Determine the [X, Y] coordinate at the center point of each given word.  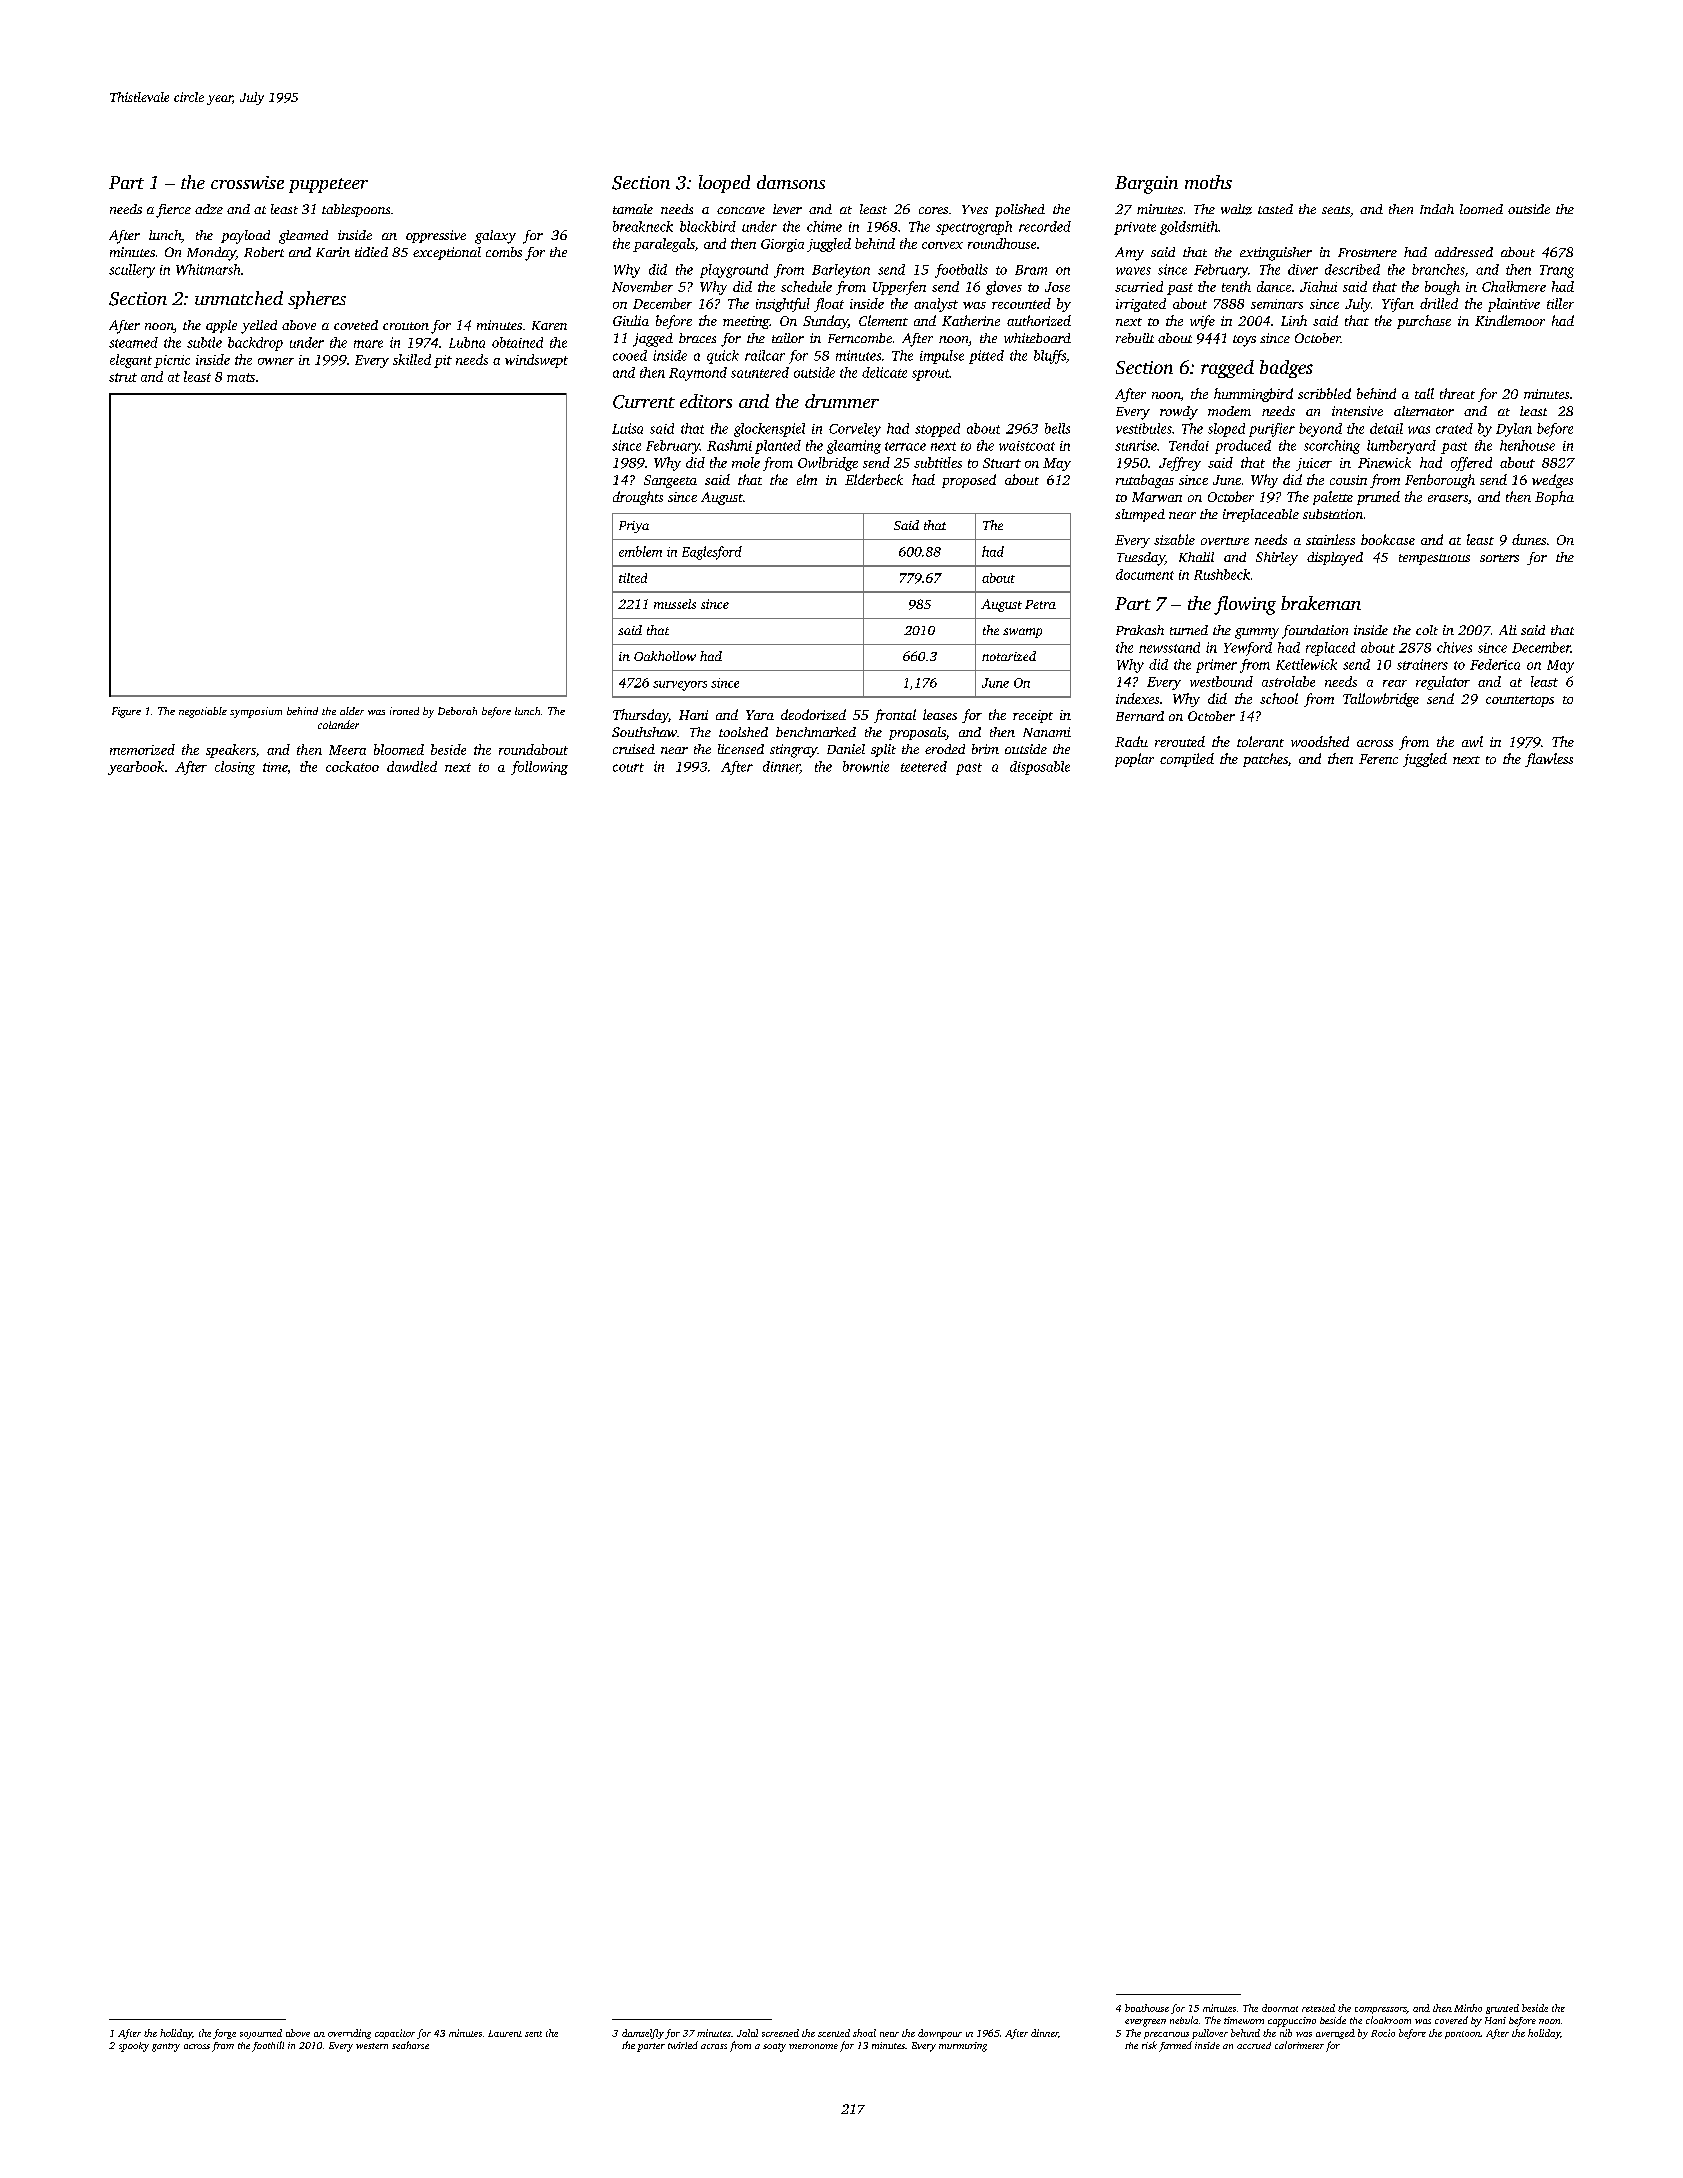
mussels [675, 604]
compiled [1187, 760]
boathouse [1147, 2008]
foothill [268, 2046]
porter [651, 2047]
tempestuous [1434, 559]
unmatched [239, 298]
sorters [1499, 558]
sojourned [261, 2034]
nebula [1184, 2020]
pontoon [1463, 2035]
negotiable [203, 712]
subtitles [938, 462]
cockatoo [352, 766]
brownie [866, 766]
